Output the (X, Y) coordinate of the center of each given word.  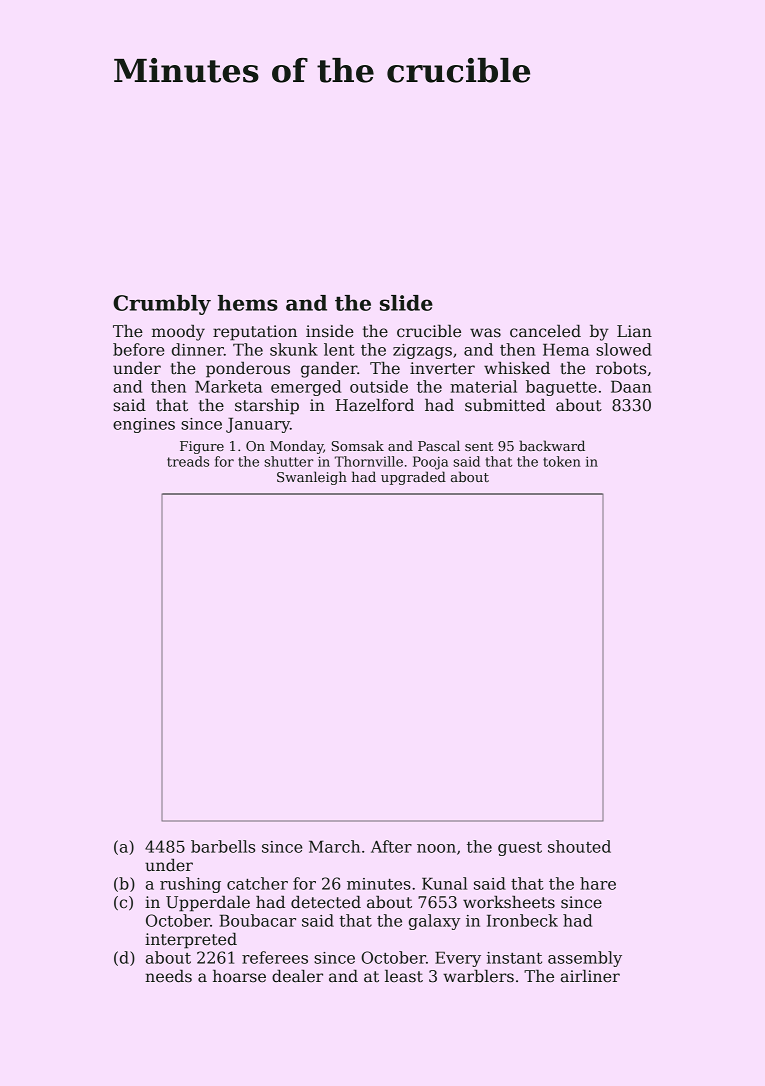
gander (329, 370)
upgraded (413, 478)
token (562, 461)
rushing (190, 885)
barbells (223, 846)
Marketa (228, 386)
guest (520, 849)
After (391, 846)
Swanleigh (312, 478)
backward (552, 445)
